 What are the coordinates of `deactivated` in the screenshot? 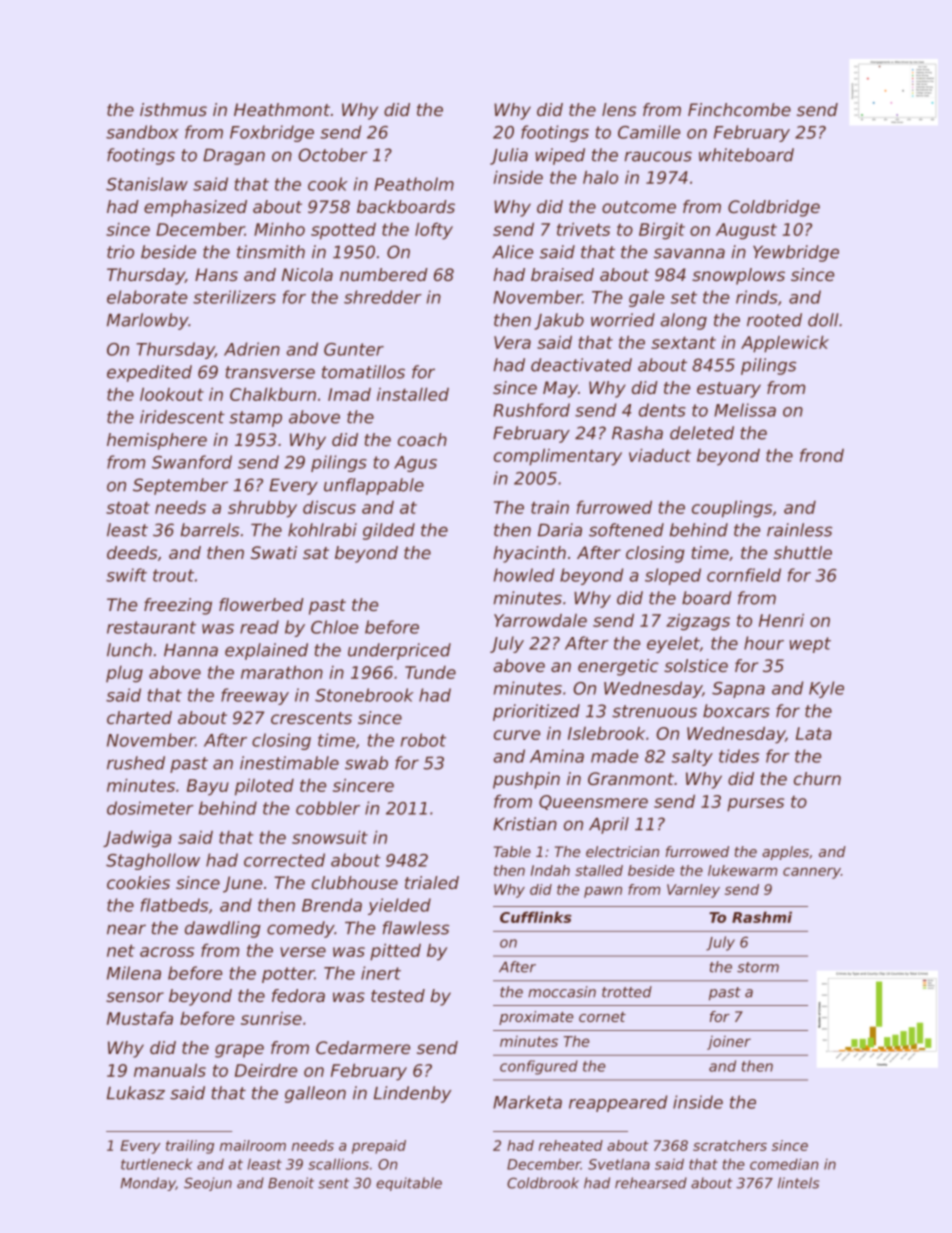 It's located at (581, 365).
